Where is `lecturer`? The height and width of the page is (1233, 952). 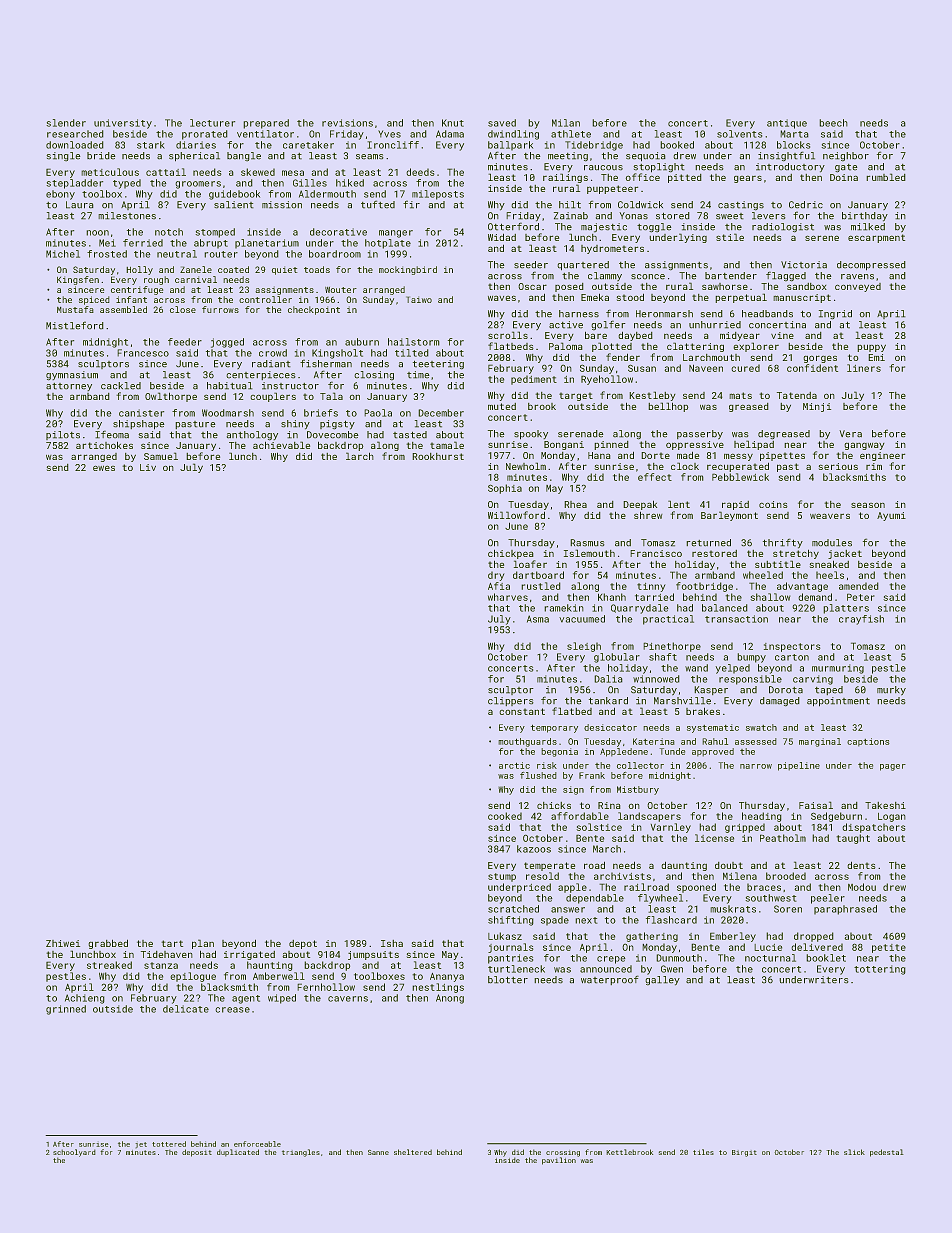
lecturer is located at coordinates (212, 123).
